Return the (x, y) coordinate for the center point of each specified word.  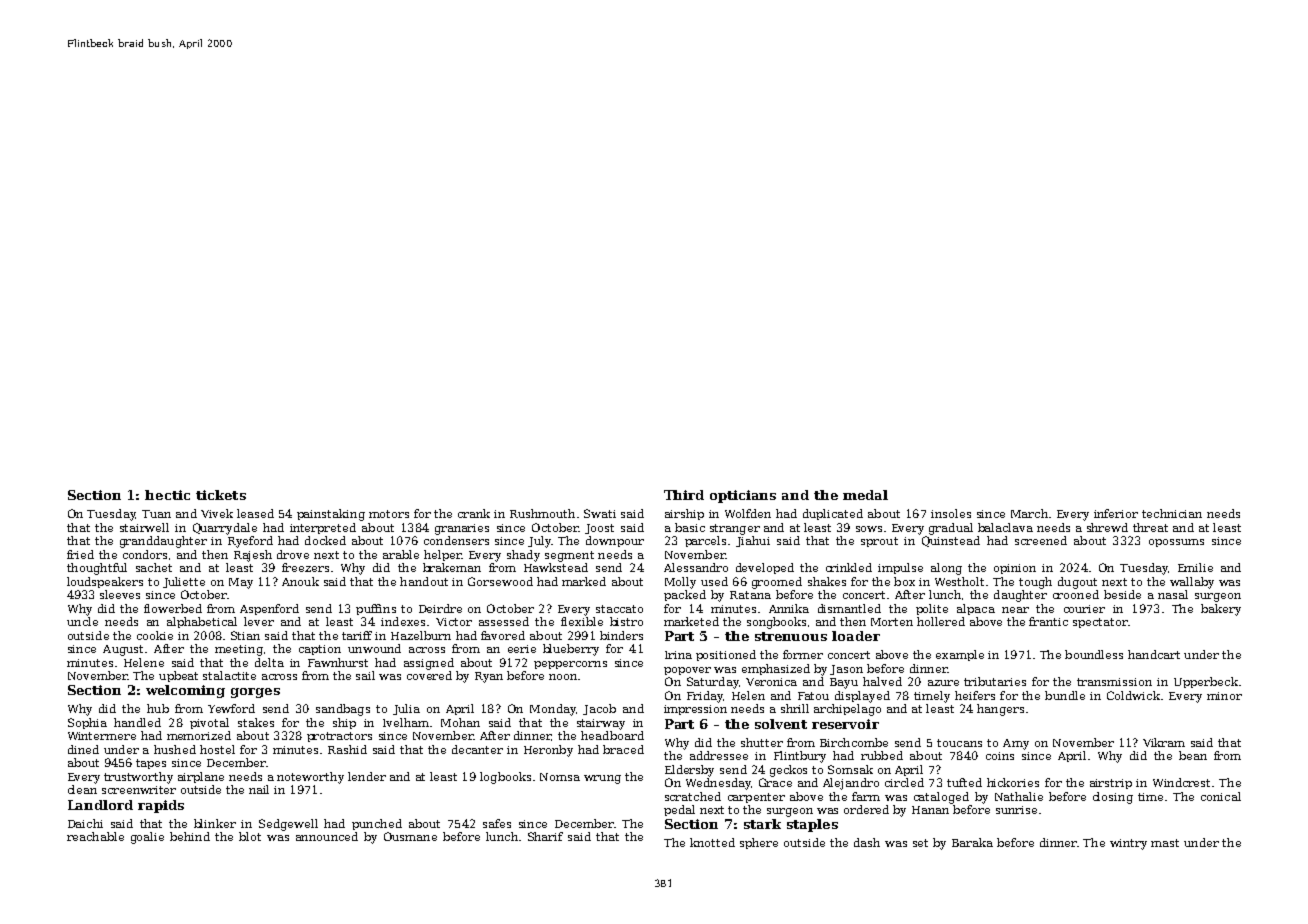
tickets (221, 495)
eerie (522, 649)
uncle (82, 621)
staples (812, 825)
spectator (1100, 623)
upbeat (178, 676)
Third (684, 495)
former (803, 654)
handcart (1154, 654)
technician (1172, 513)
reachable (95, 836)
